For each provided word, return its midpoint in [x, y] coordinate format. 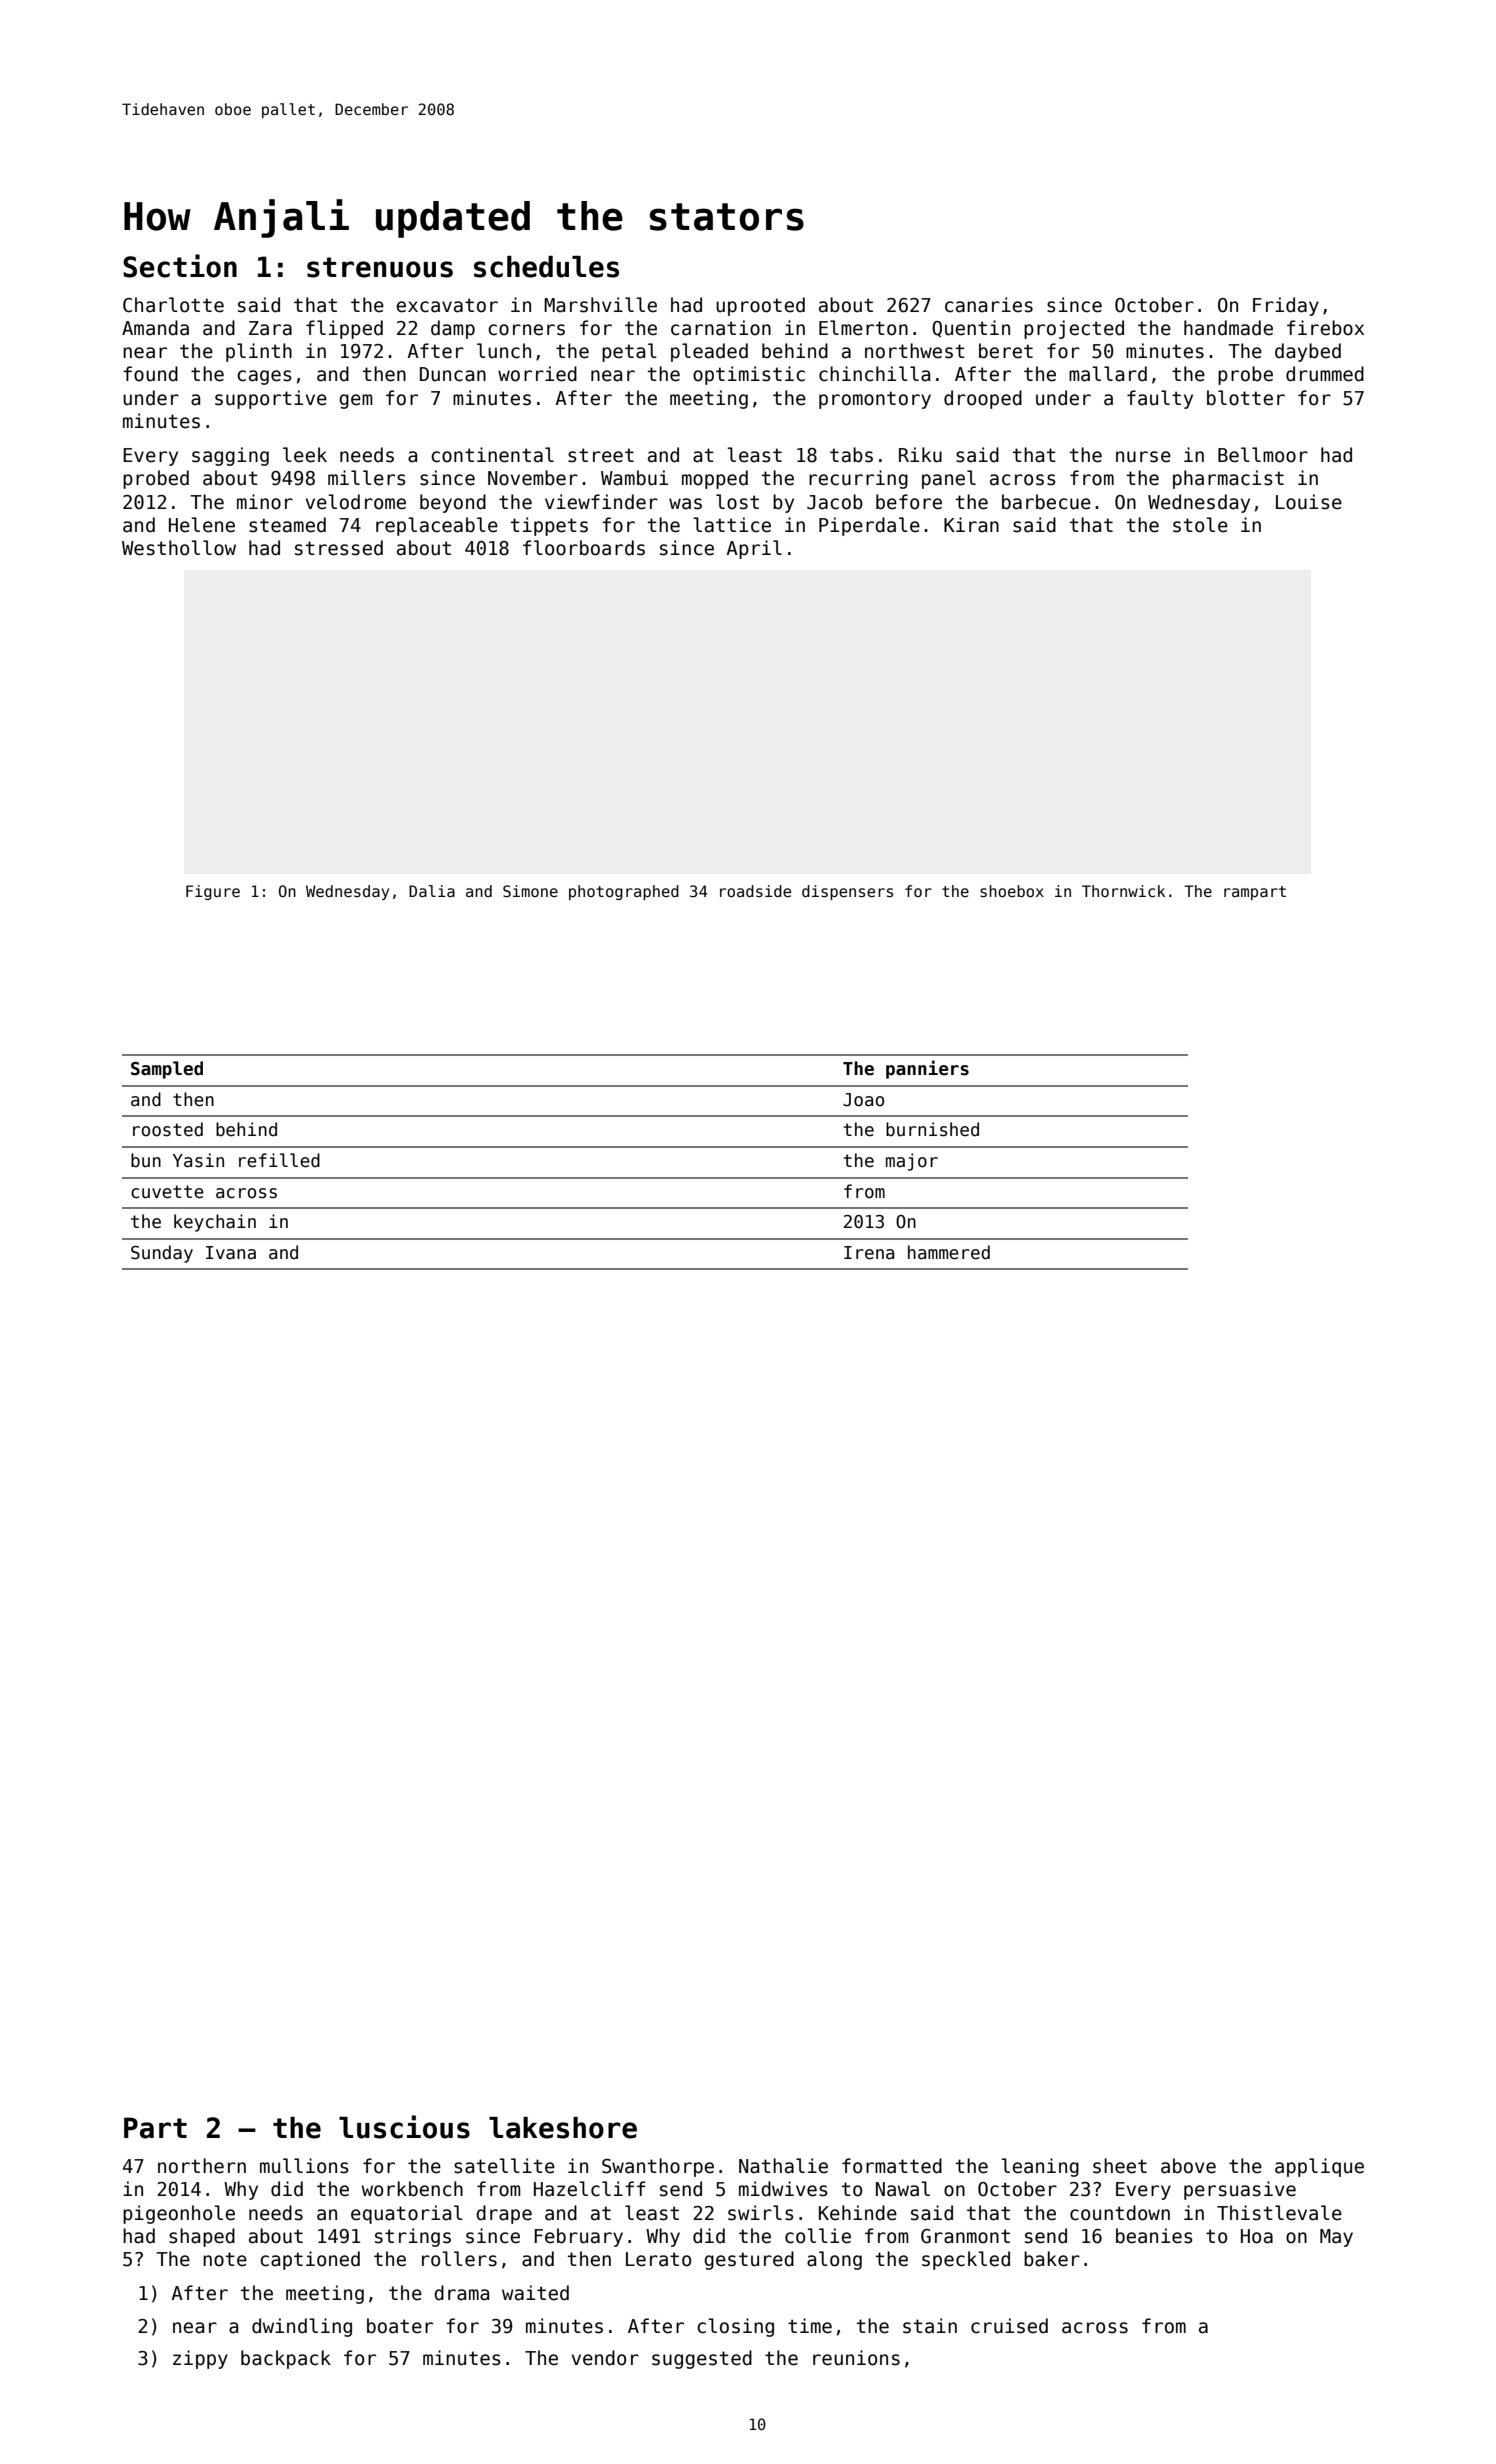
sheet [1120, 2166]
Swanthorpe [658, 2167]
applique [1319, 2167]
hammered [949, 1252]
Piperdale [869, 526]
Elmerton [863, 328]
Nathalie [783, 2166]
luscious [404, 2127]
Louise [1309, 502]
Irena [869, 1253]
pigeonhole [179, 2214]
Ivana [231, 1253]
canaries [989, 305]
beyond [453, 503]
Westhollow [179, 548]
